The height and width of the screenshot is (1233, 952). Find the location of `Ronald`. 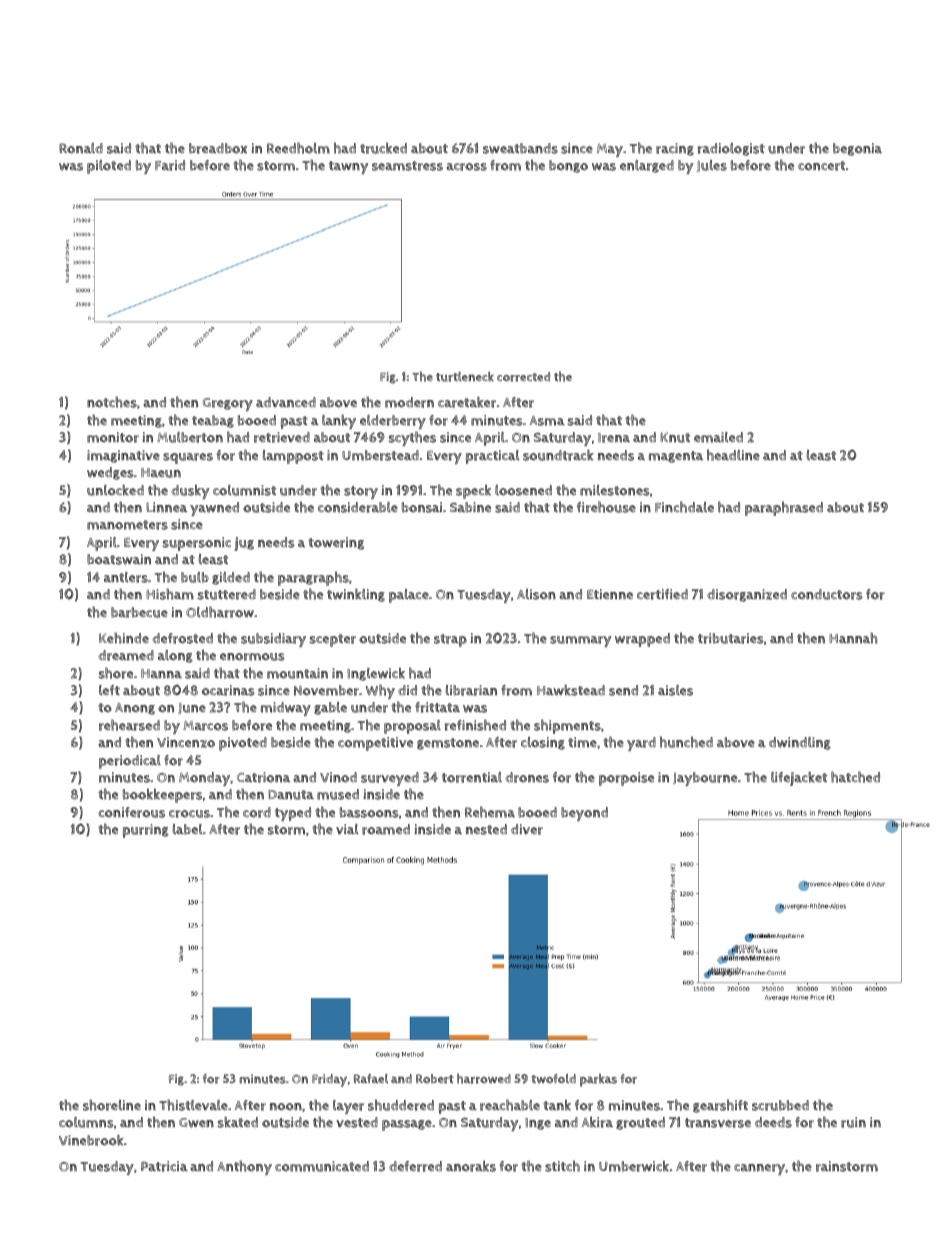

Ronald is located at coordinates (81, 148).
